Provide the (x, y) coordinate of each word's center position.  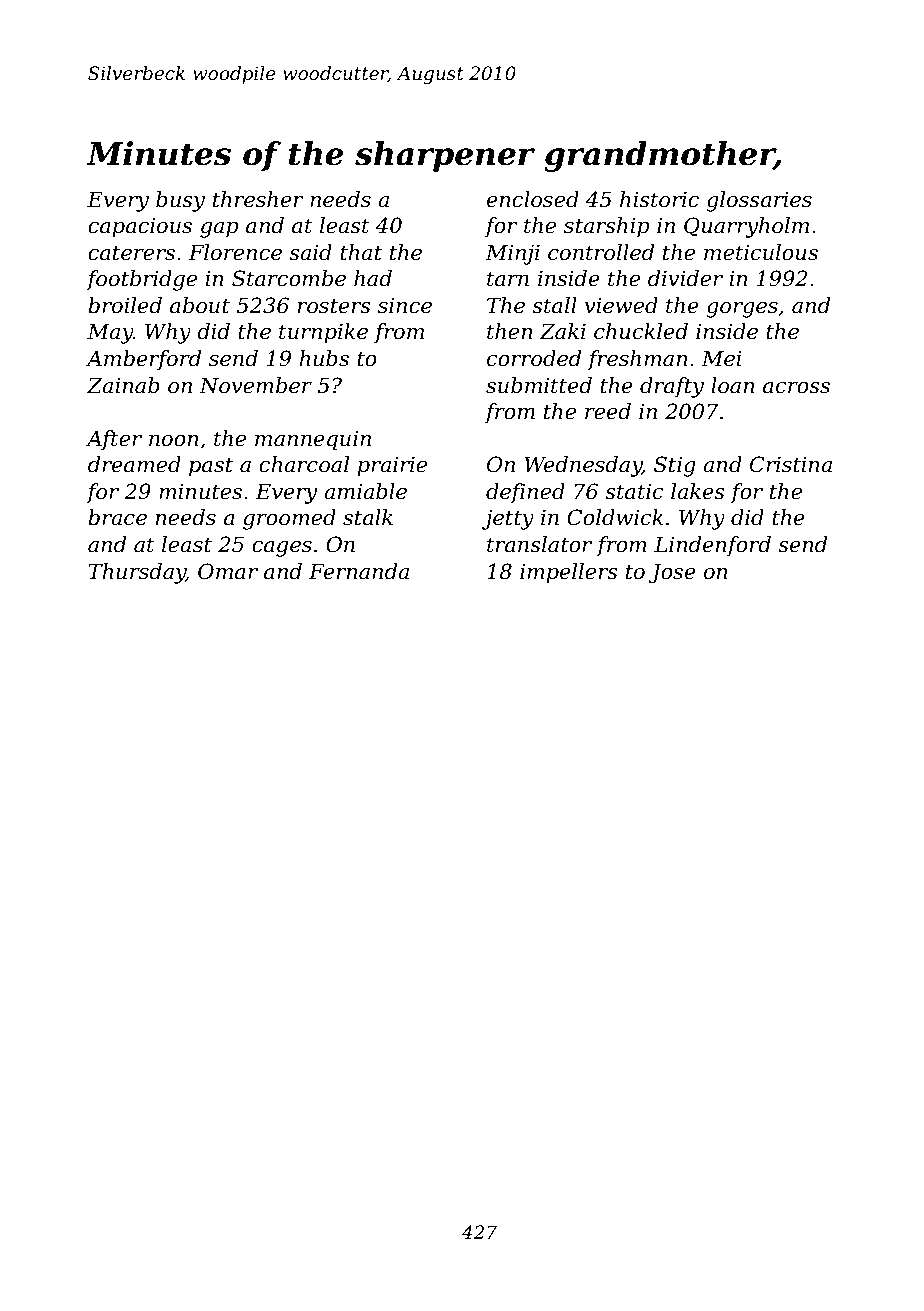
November (255, 385)
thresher (258, 199)
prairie (392, 466)
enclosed (533, 199)
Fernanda (359, 571)
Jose (672, 573)
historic (659, 199)
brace (117, 517)
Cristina (791, 464)
